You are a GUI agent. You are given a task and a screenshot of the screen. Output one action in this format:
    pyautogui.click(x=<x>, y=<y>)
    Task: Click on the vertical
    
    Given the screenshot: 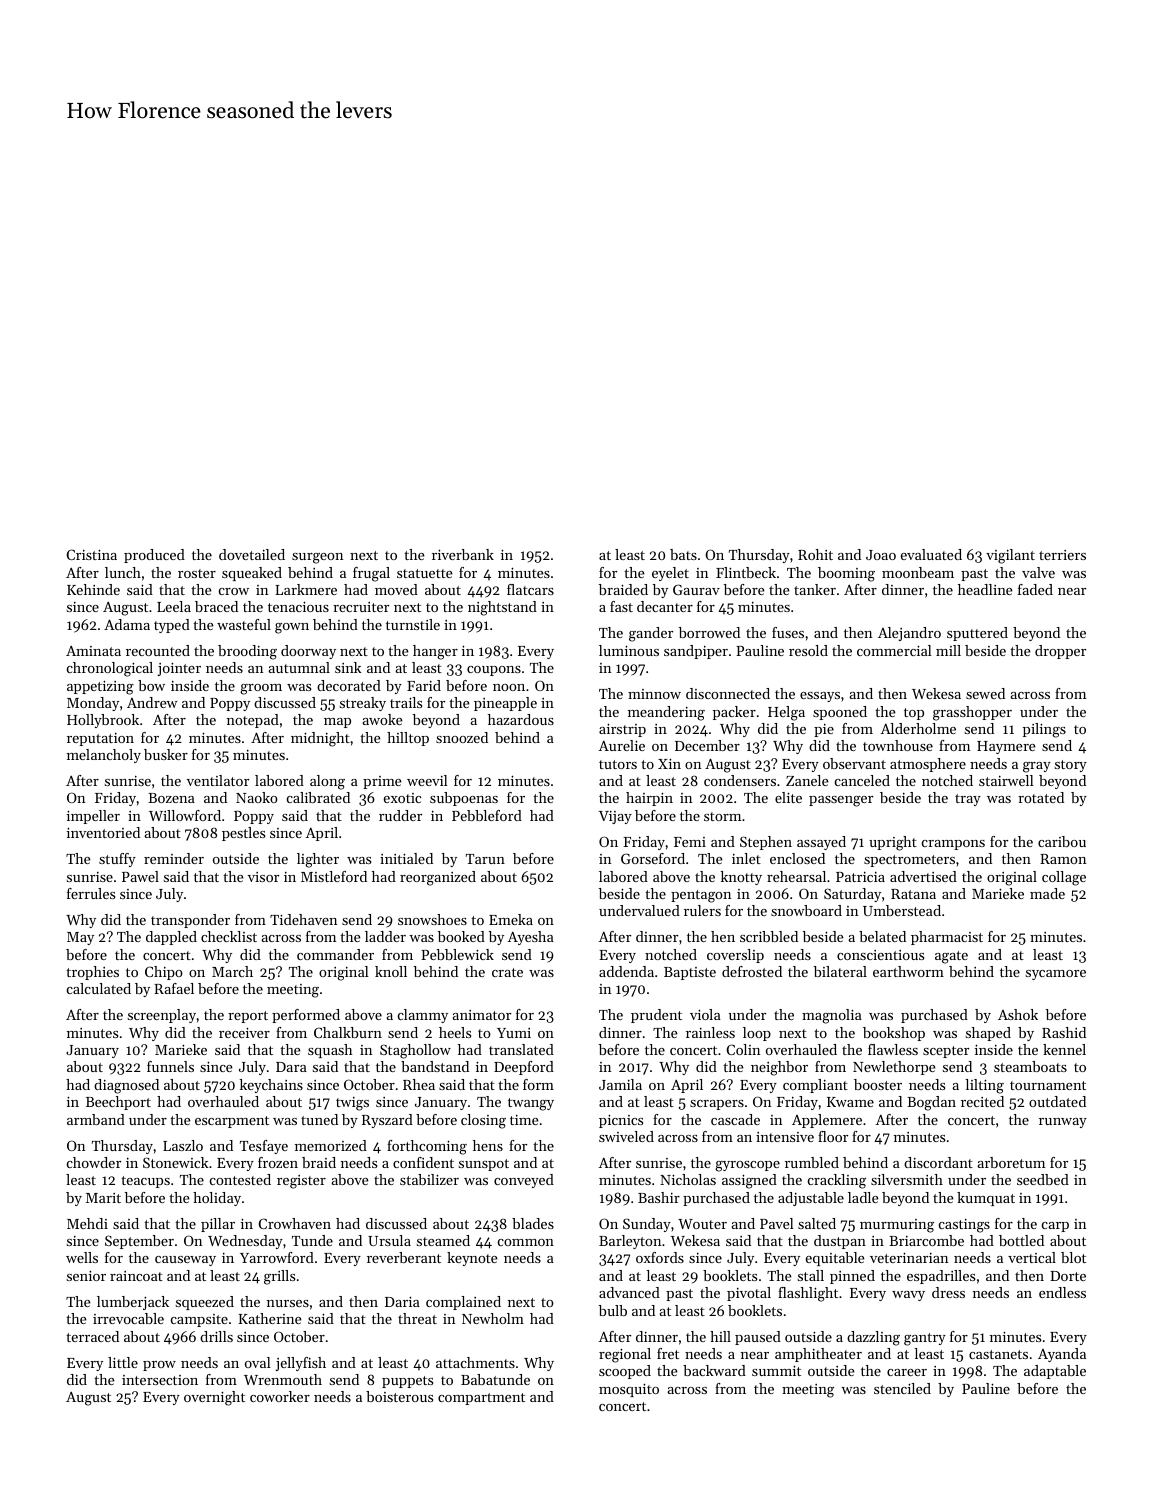 What is the action you would take?
    pyautogui.click(x=1032, y=1257)
